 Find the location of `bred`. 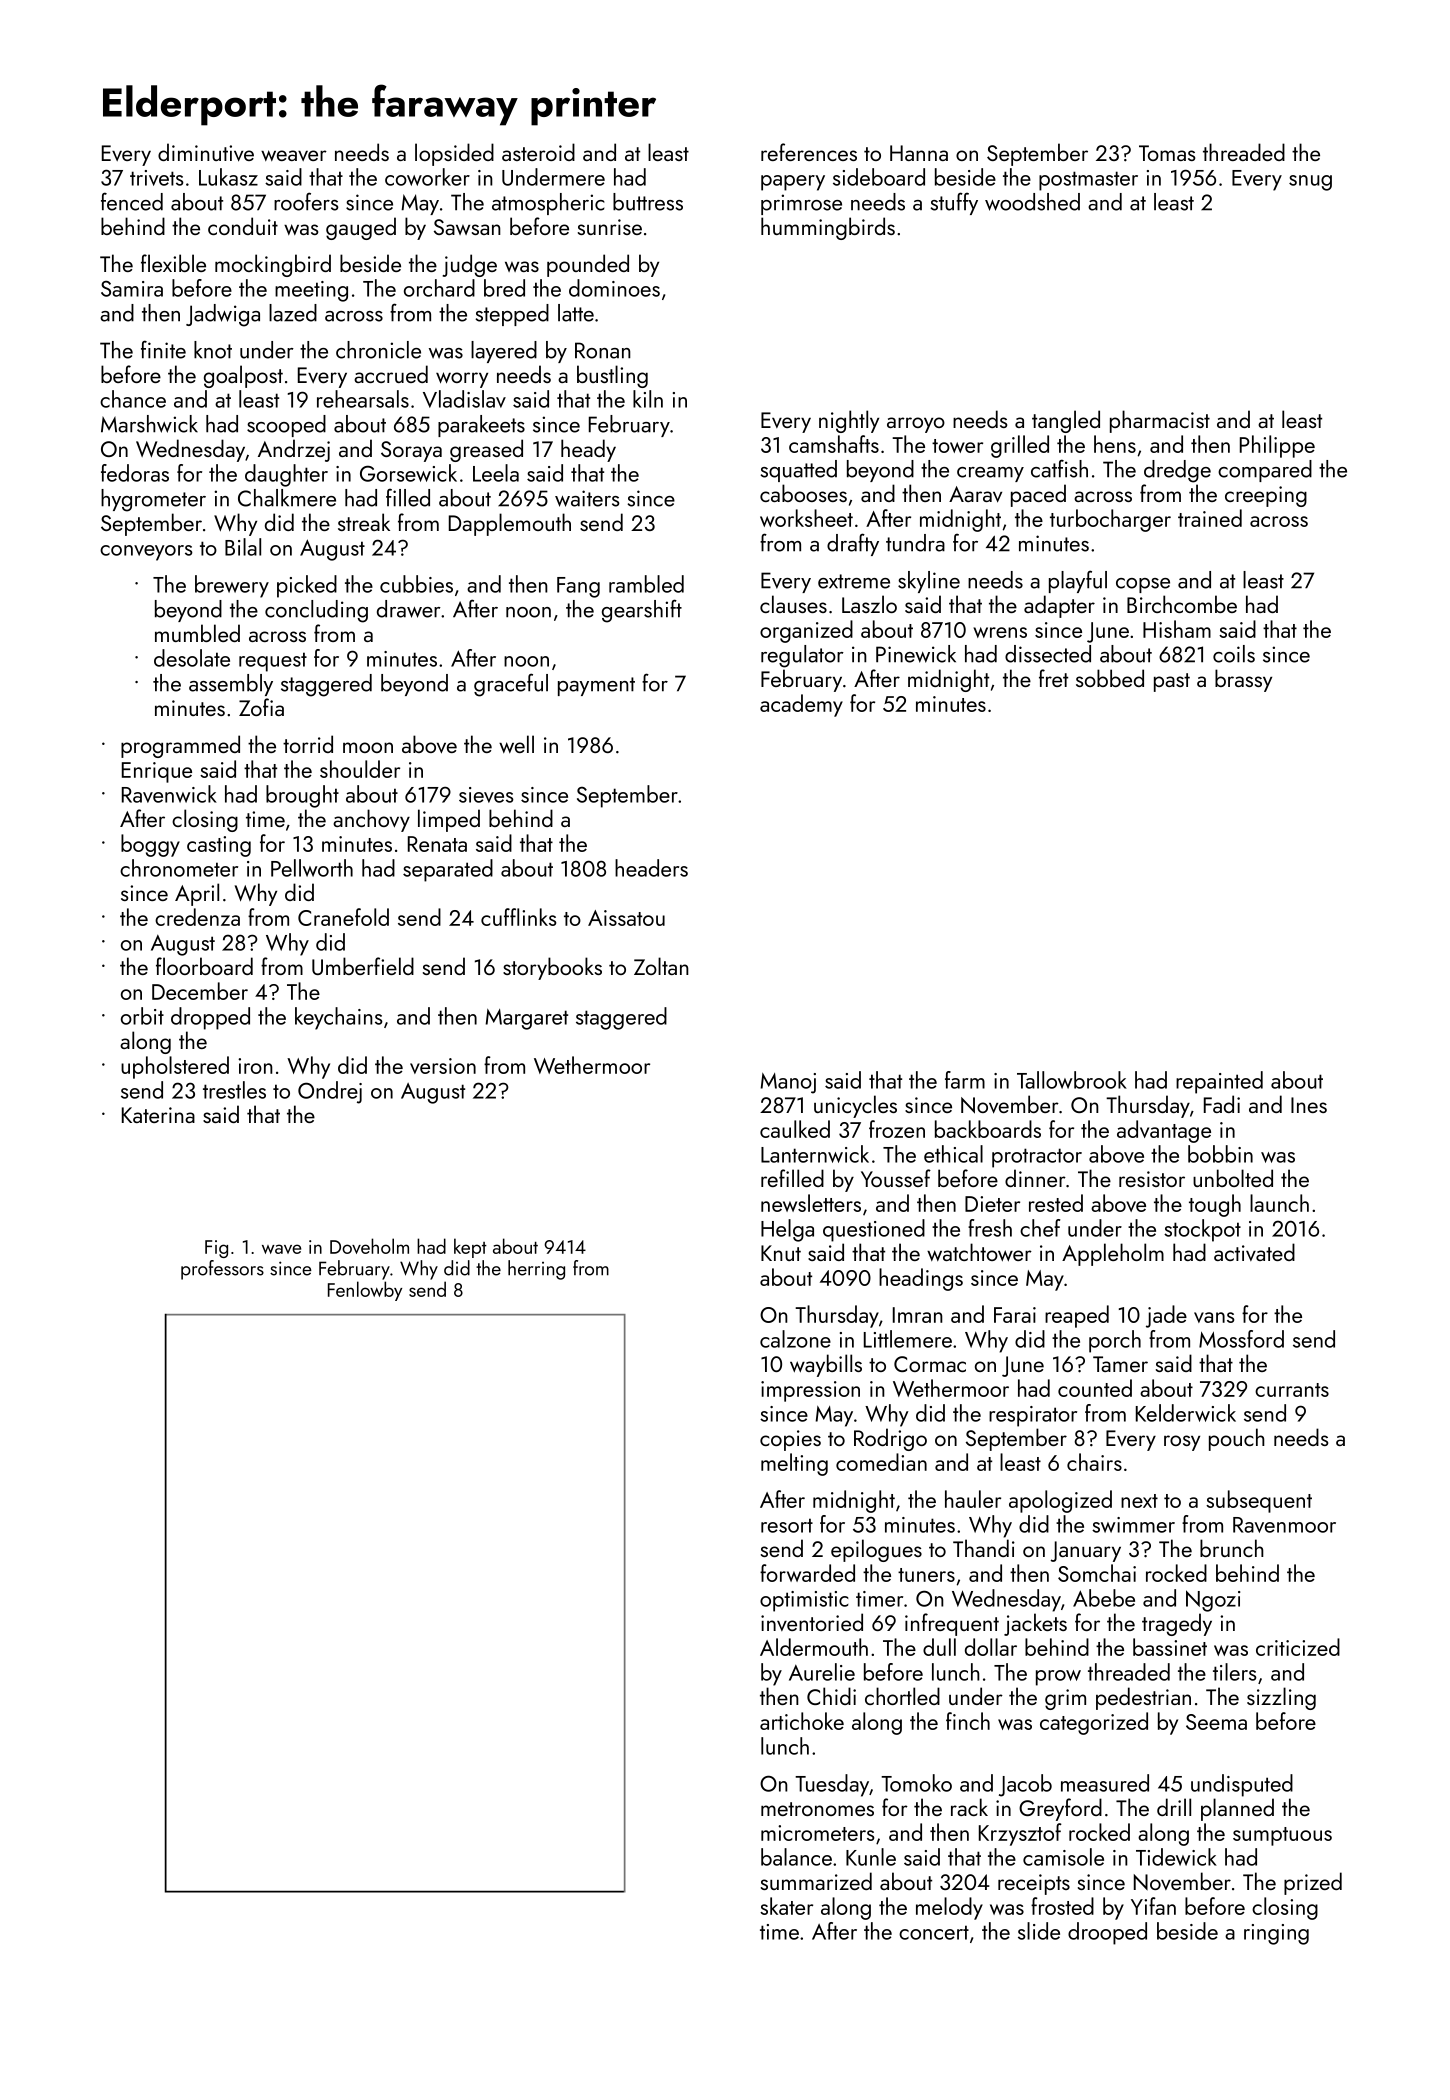

bred is located at coordinates (504, 288).
